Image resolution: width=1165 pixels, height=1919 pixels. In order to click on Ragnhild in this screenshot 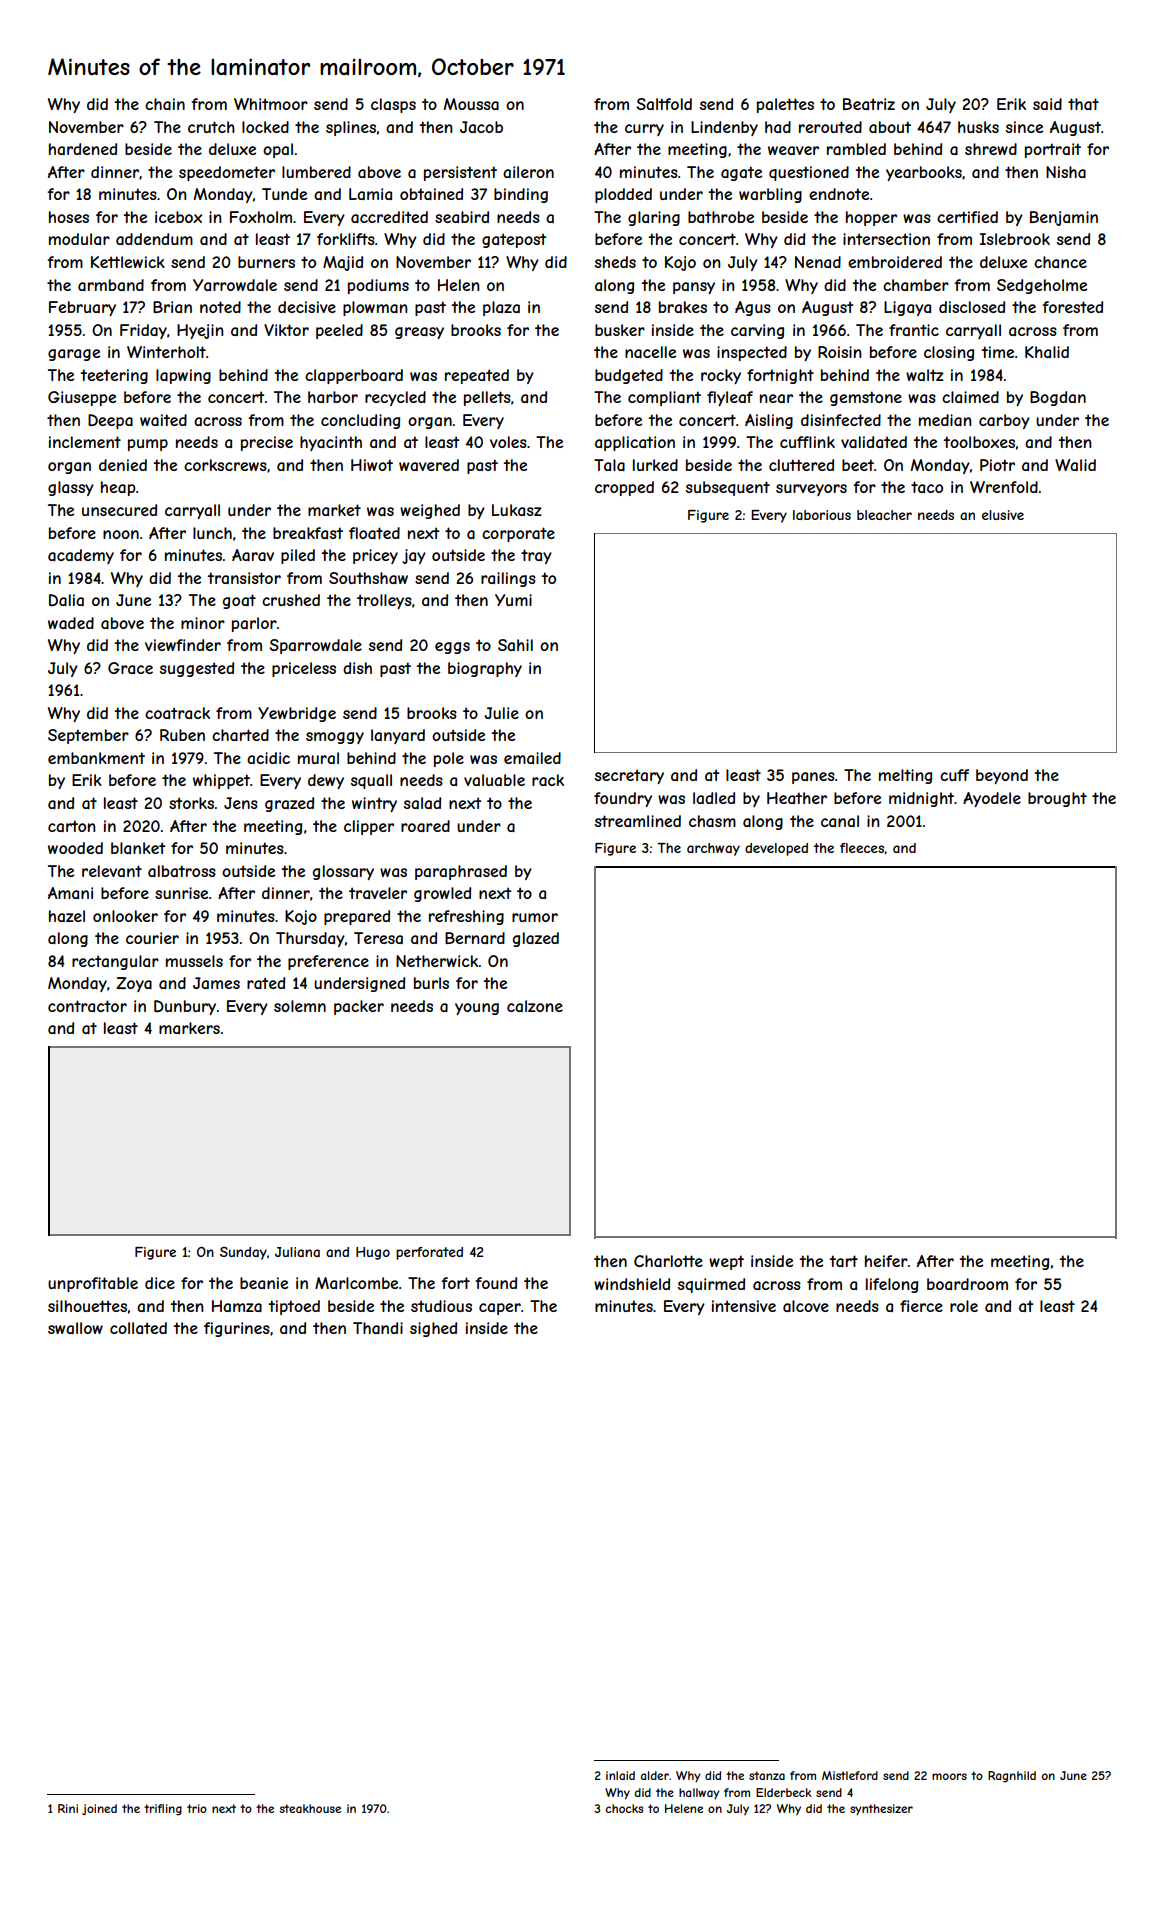, I will do `click(1012, 1777)`.
